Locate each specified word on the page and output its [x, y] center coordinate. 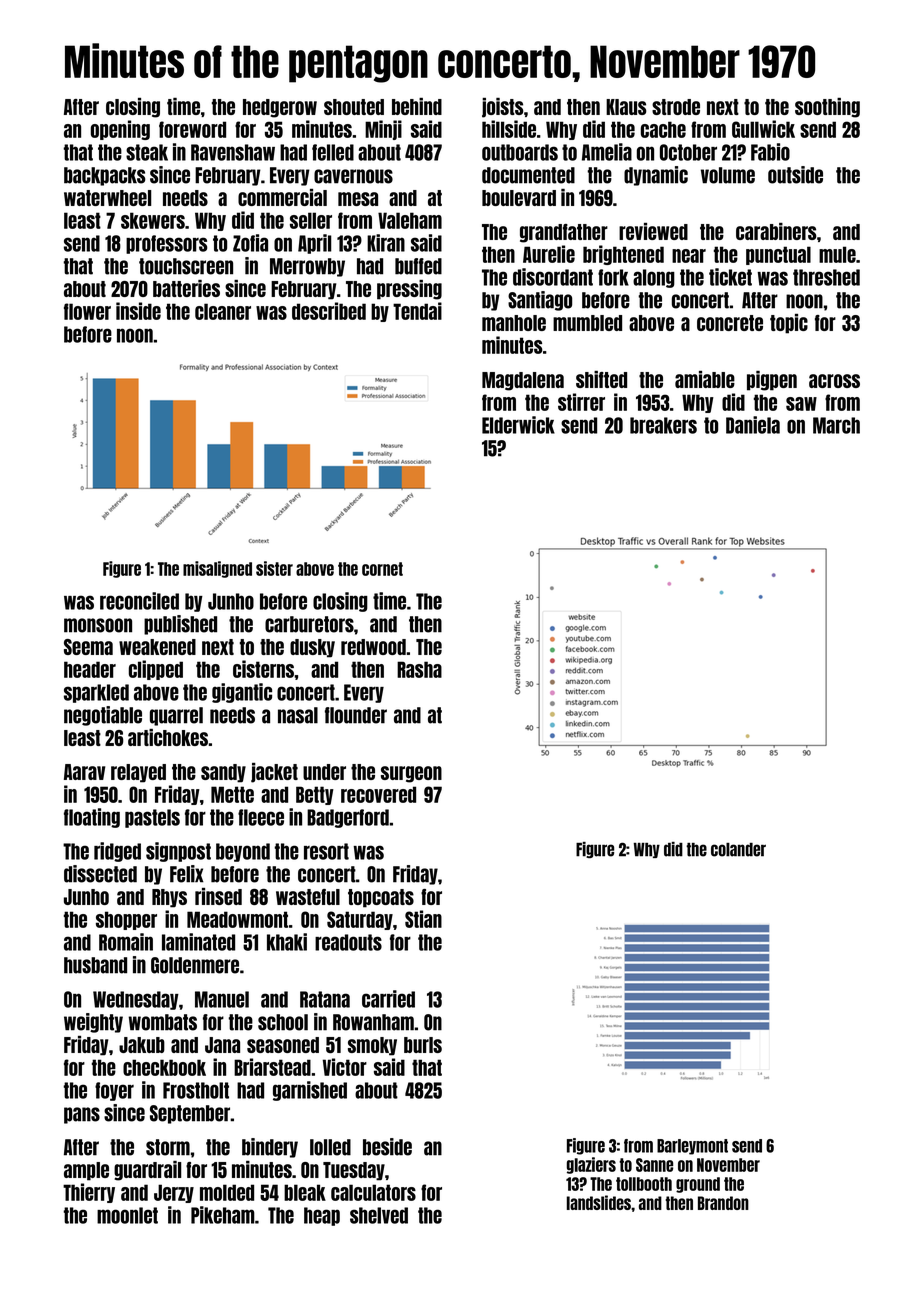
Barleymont [692, 1147]
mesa [358, 199]
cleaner [223, 311]
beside [387, 1147]
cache [663, 129]
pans [82, 1115]
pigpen [772, 381]
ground [698, 1185]
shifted [601, 379]
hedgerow [280, 108]
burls [423, 1045]
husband [95, 965]
